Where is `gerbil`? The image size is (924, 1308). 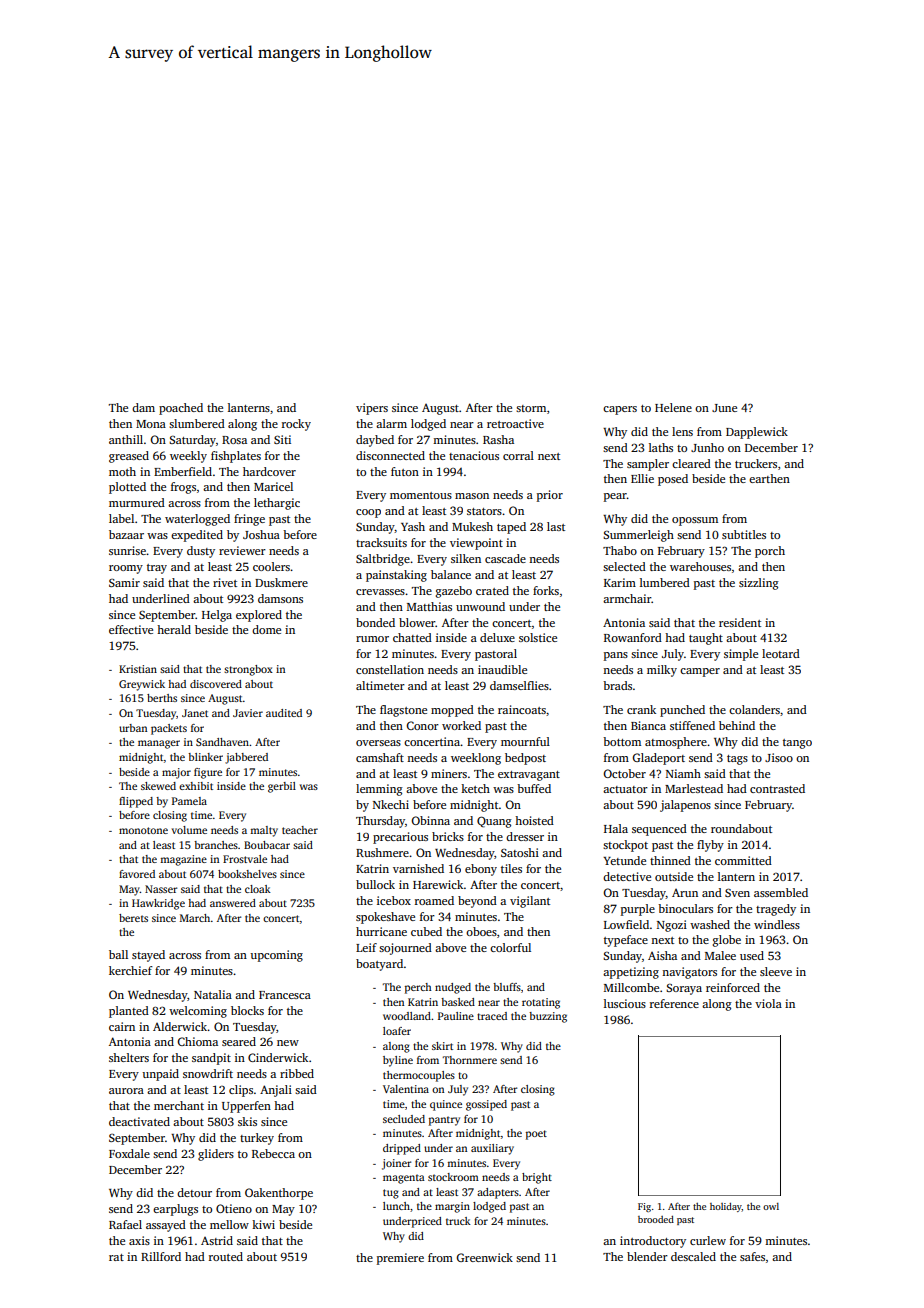 gerbil is located at coordinates (282, 787).
